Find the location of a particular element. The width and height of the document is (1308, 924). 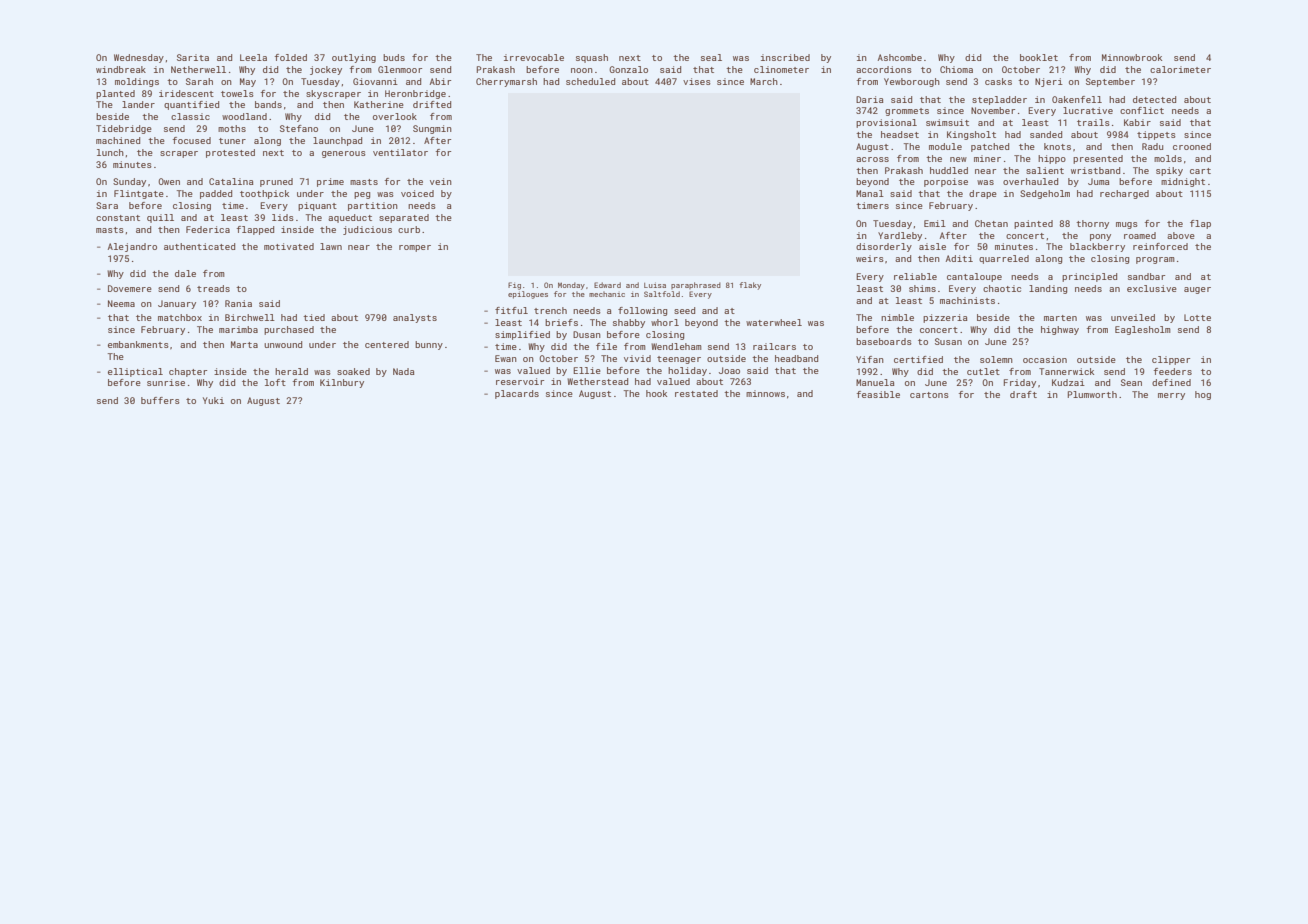

Yifan is located at coordinates (870, 359).
